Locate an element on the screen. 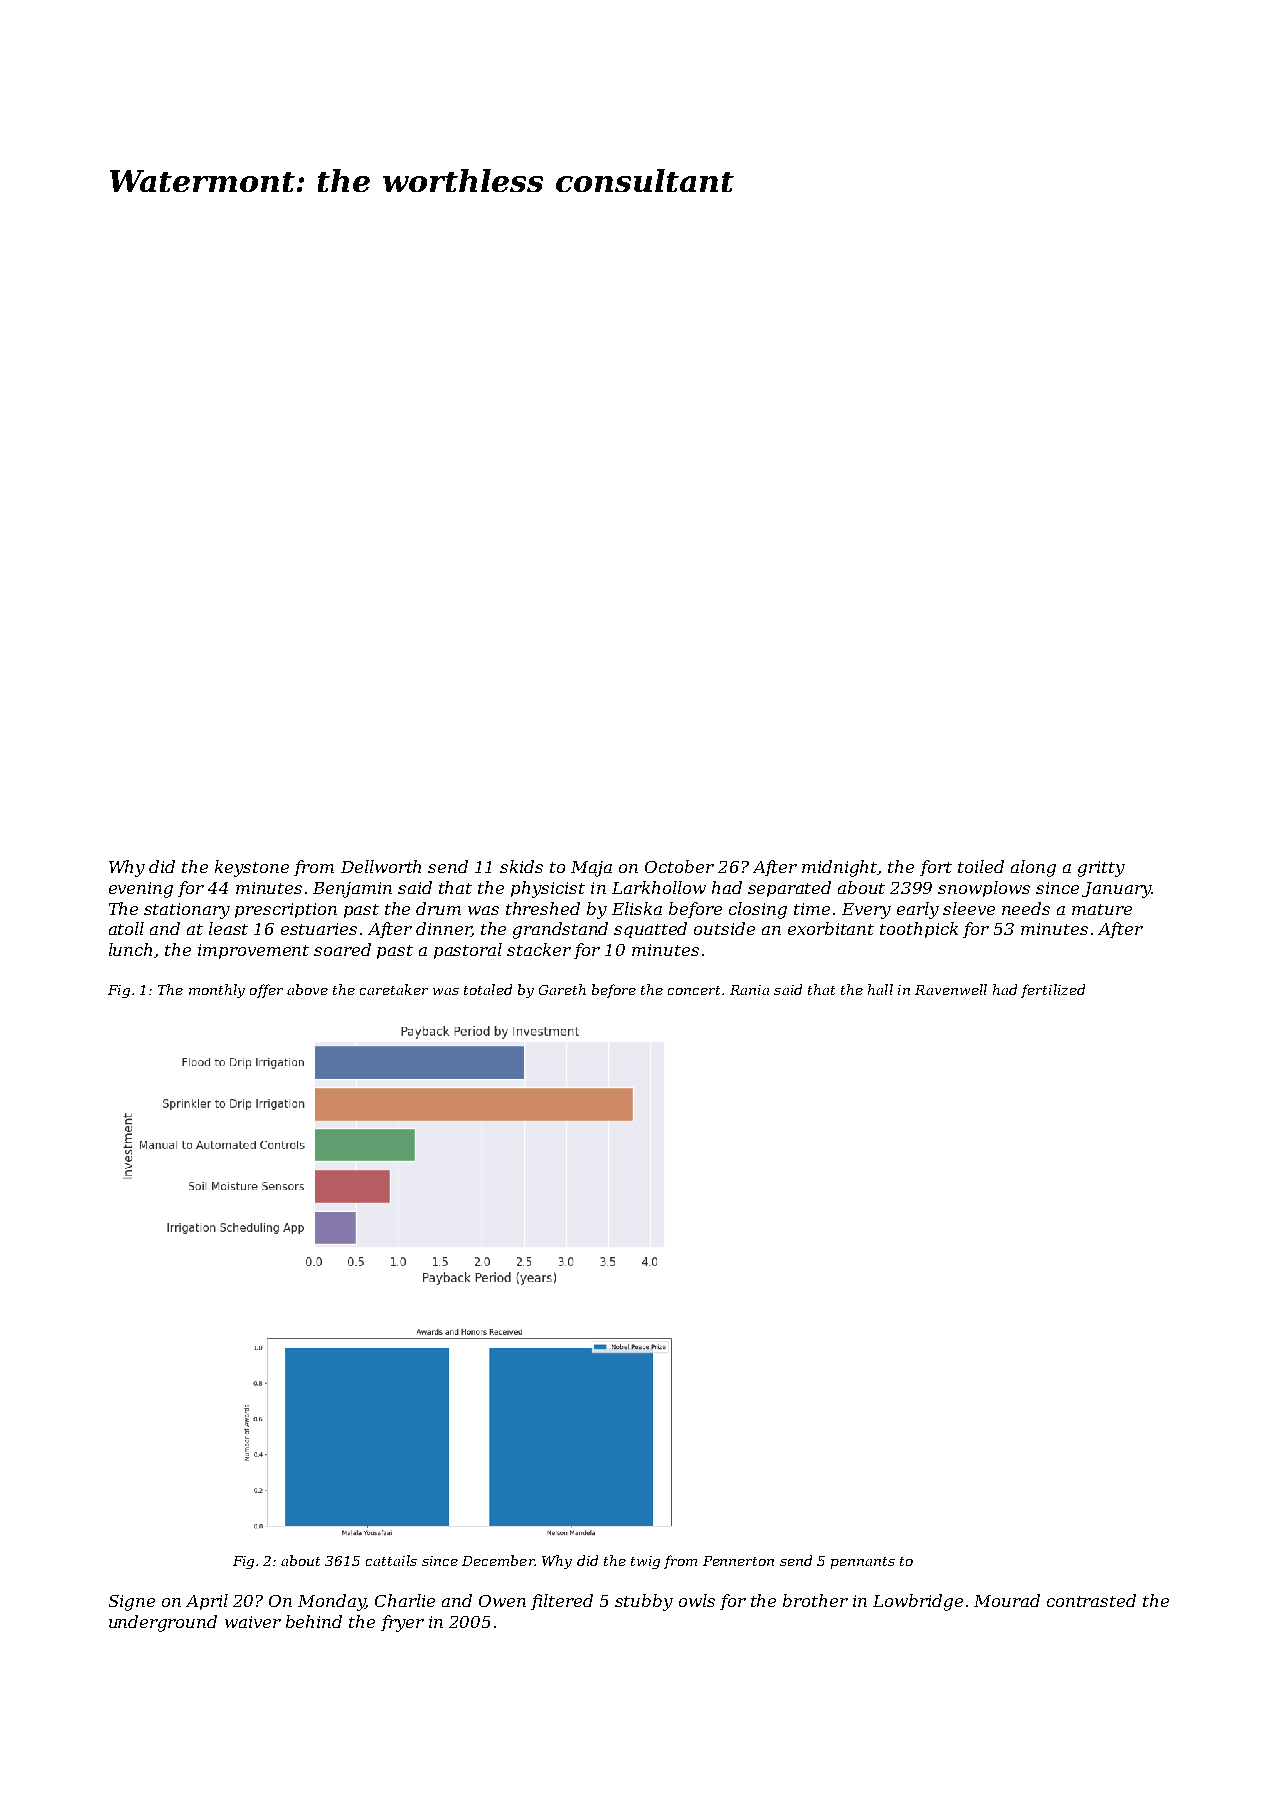  lunch is located at coordinates (130, 949).
